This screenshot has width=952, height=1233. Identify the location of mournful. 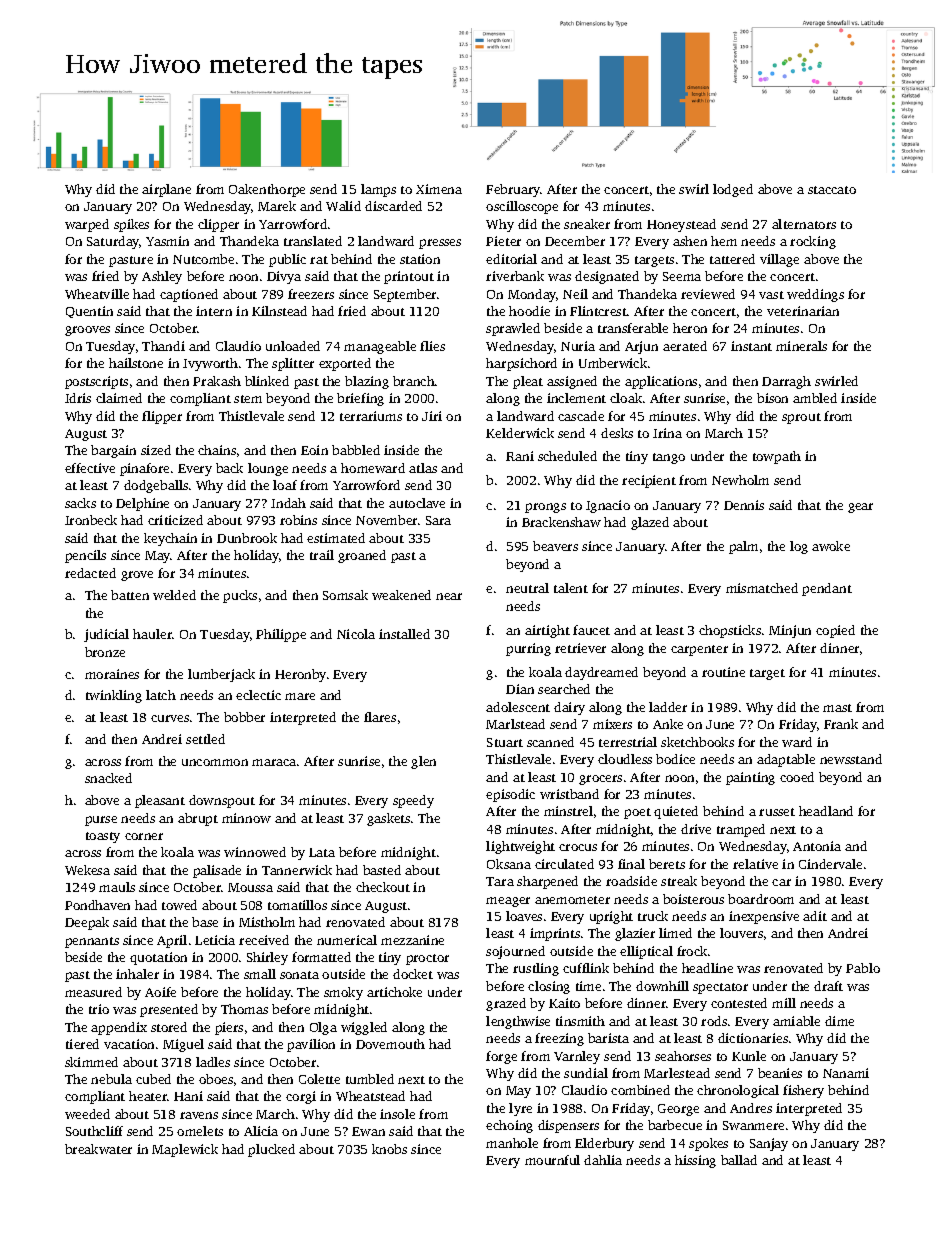
(552, 1160).
